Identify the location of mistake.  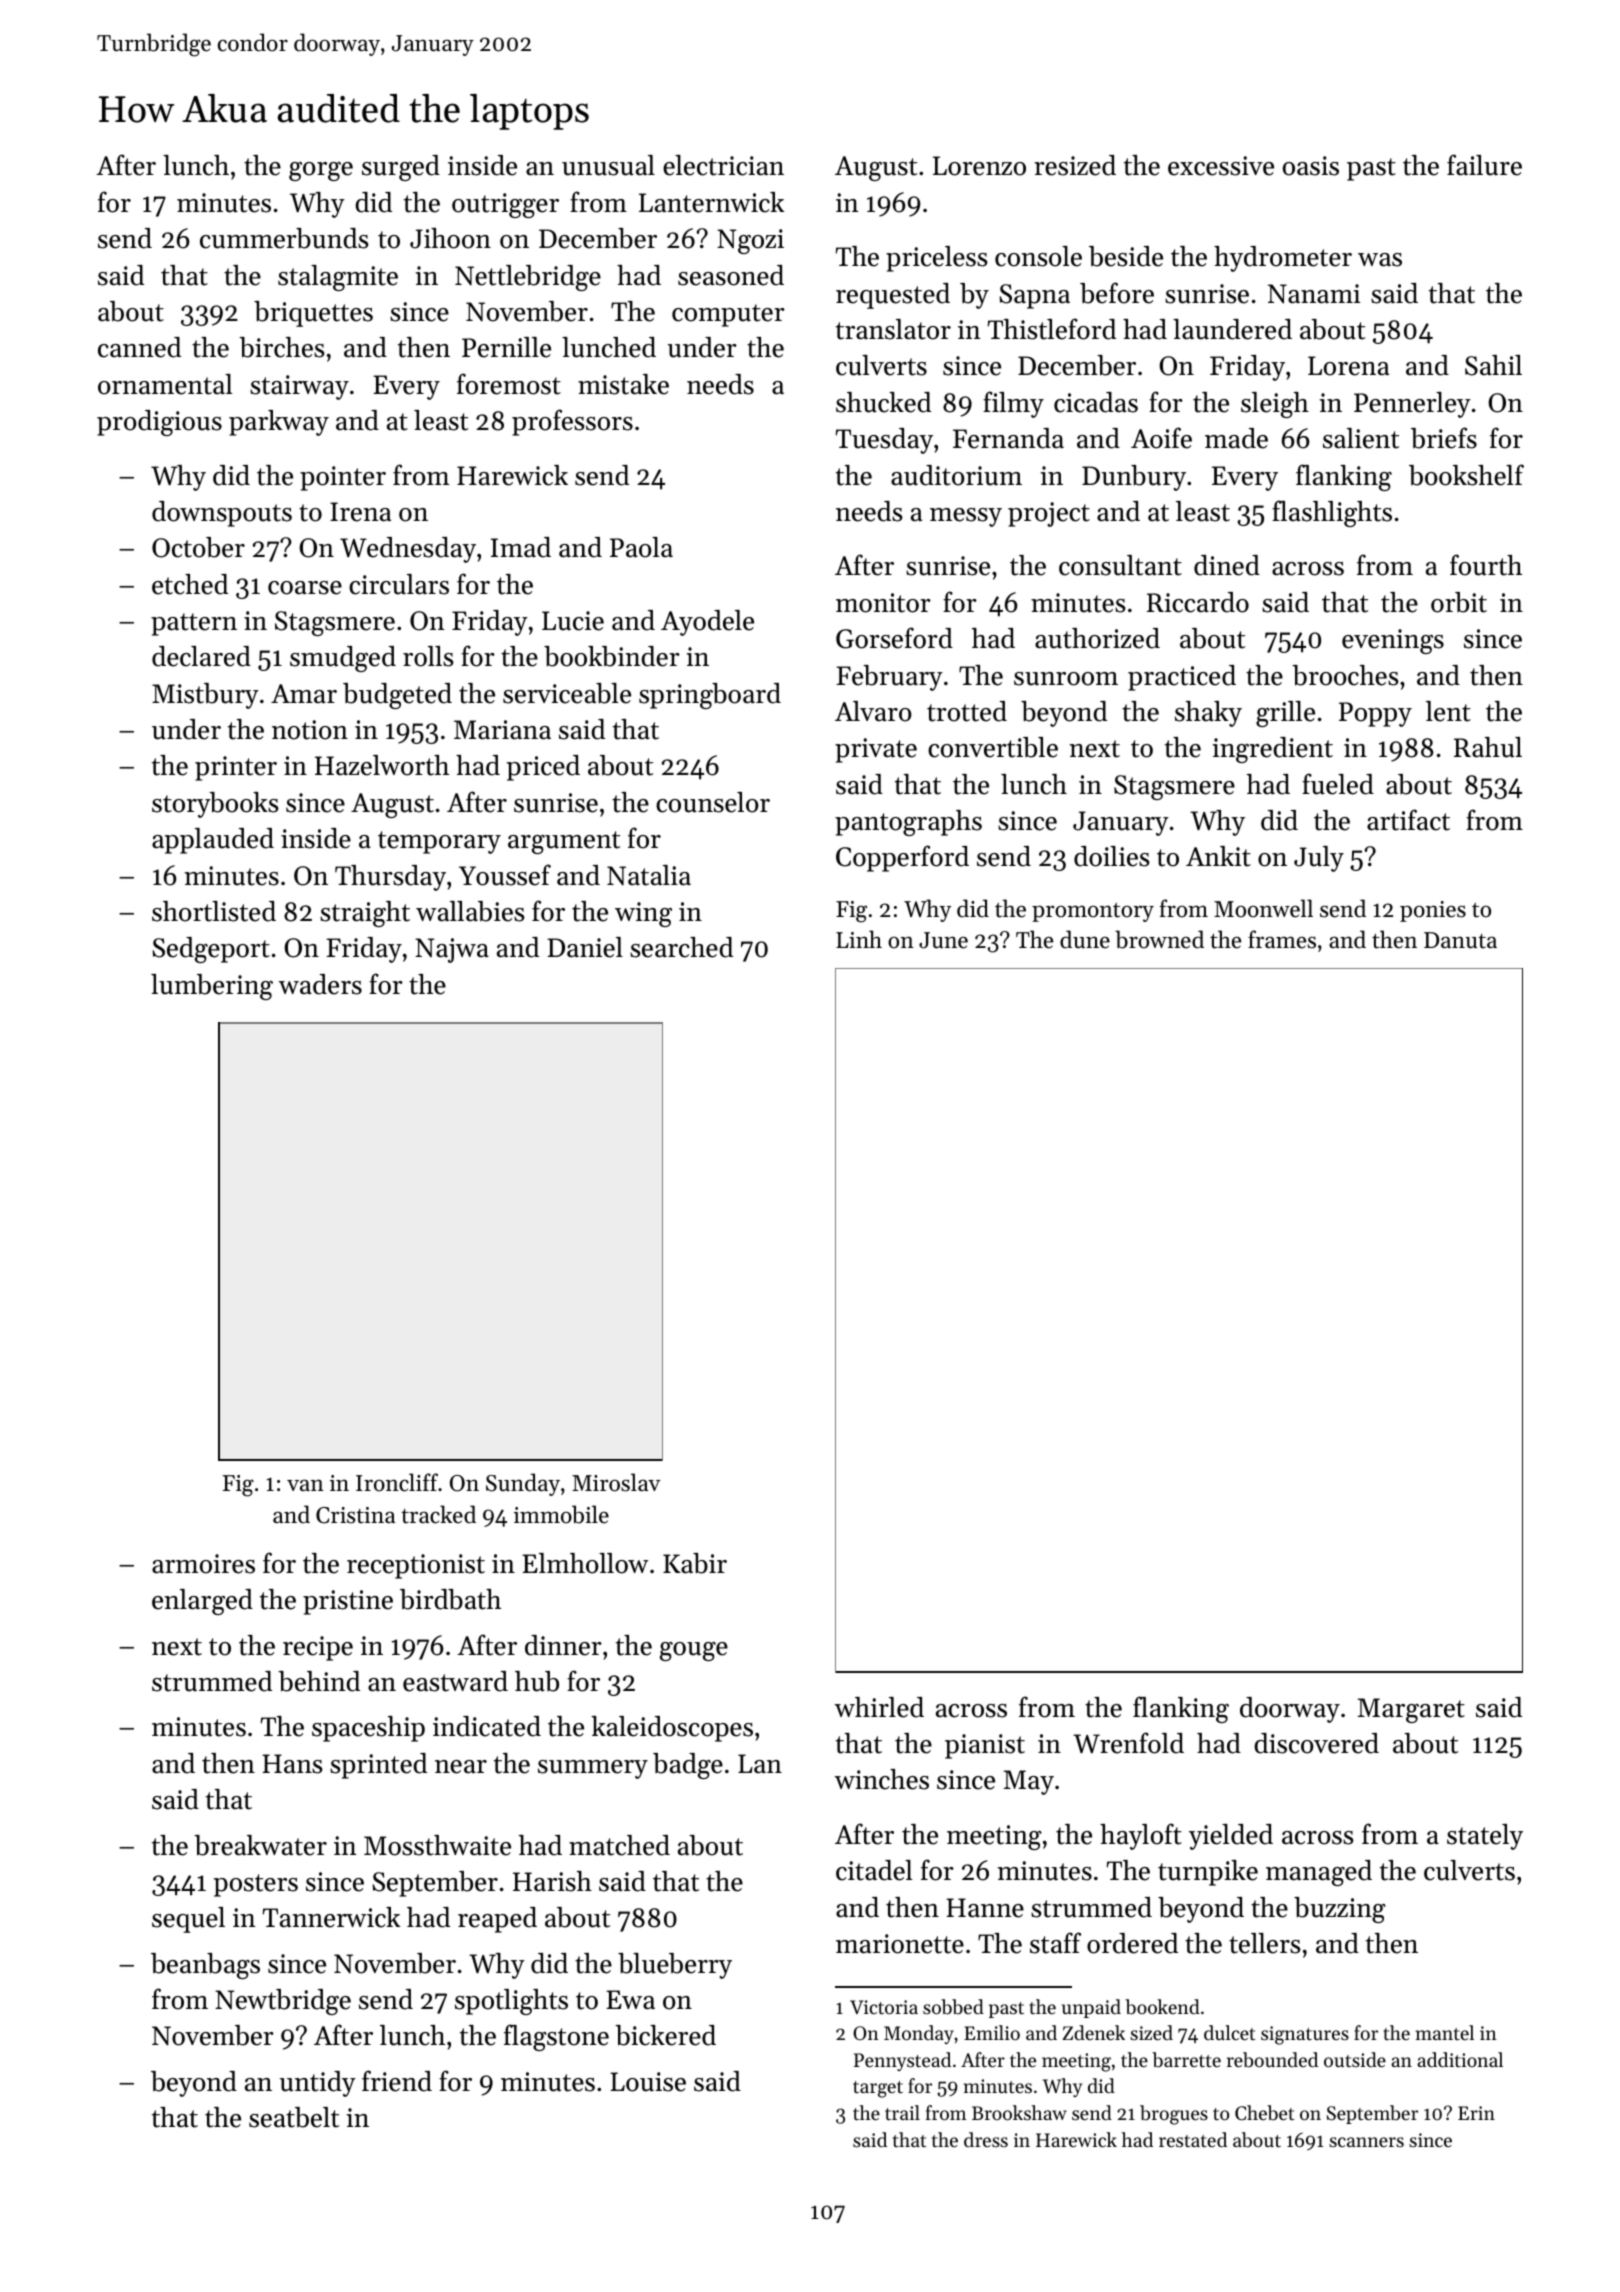
(623, 384).
